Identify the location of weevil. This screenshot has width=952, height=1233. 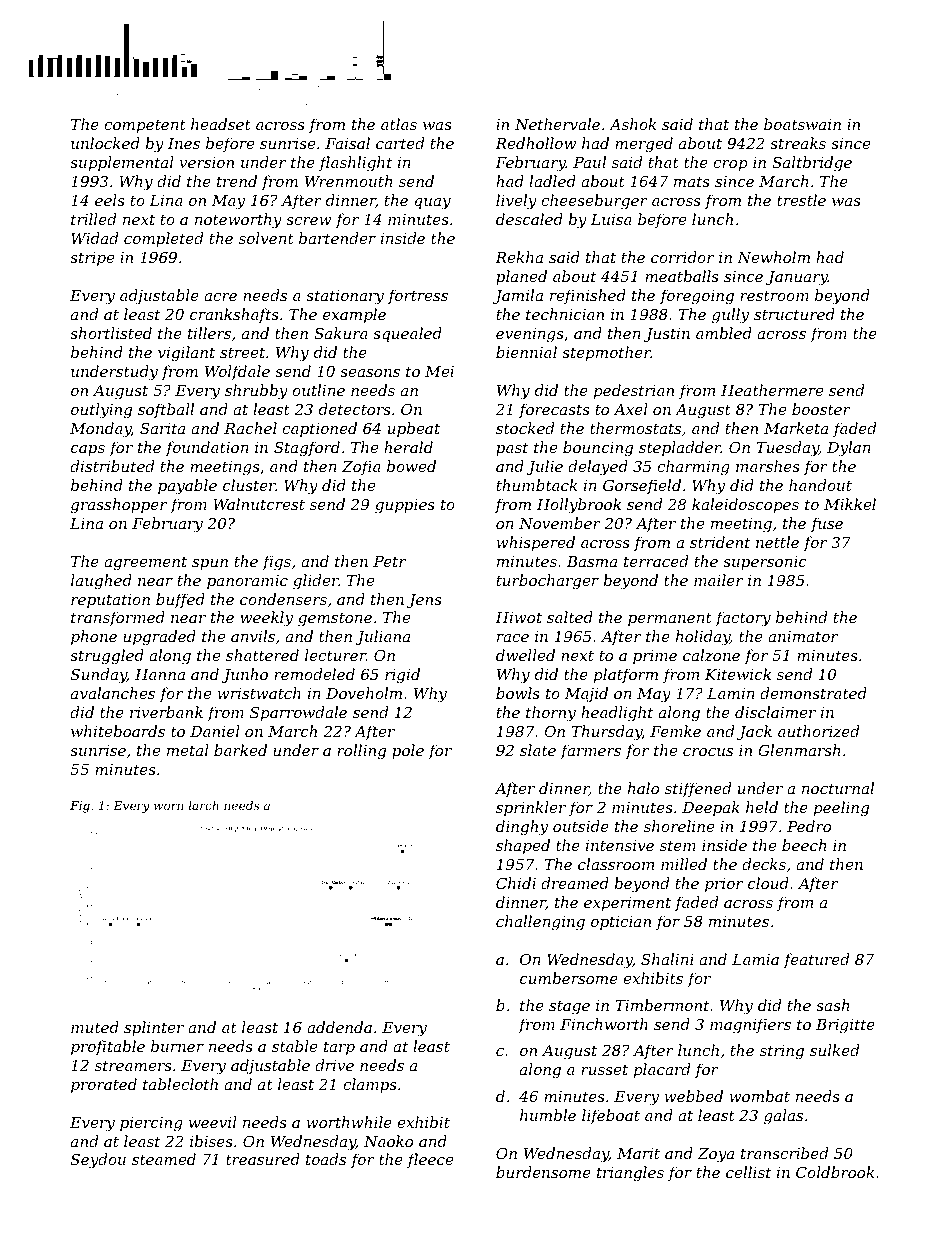
(213, 1122).
